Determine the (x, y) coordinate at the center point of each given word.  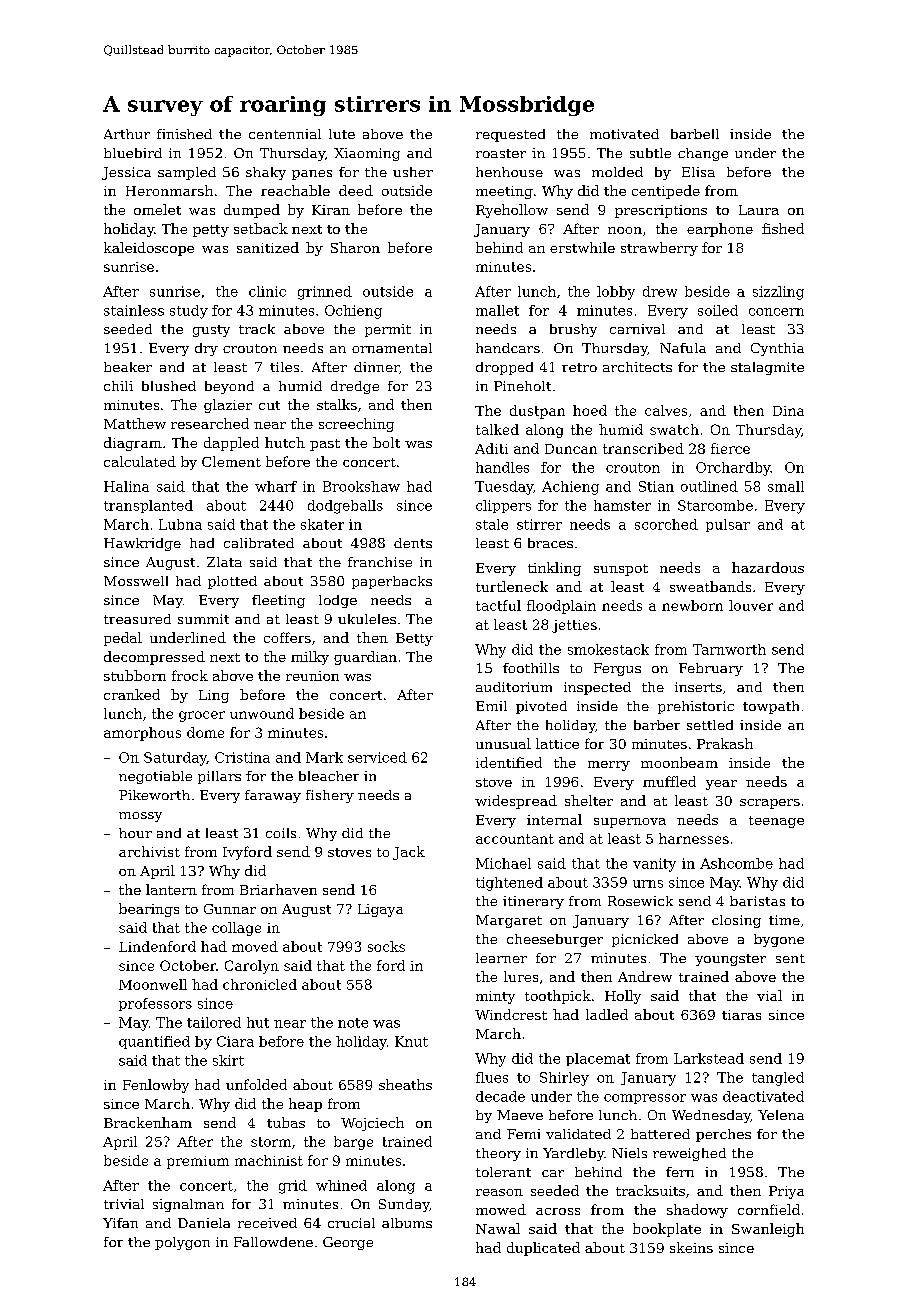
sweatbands (710, 586)
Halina (126, 486)
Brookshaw (361, 486)
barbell (695, 134)
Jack (409, 853)
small (786, 486)
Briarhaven (278, 889)
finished (184, 134)
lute (342, 134)
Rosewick (640, 901)
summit (203, 619)
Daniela (204, 1223)
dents (413, 543)
